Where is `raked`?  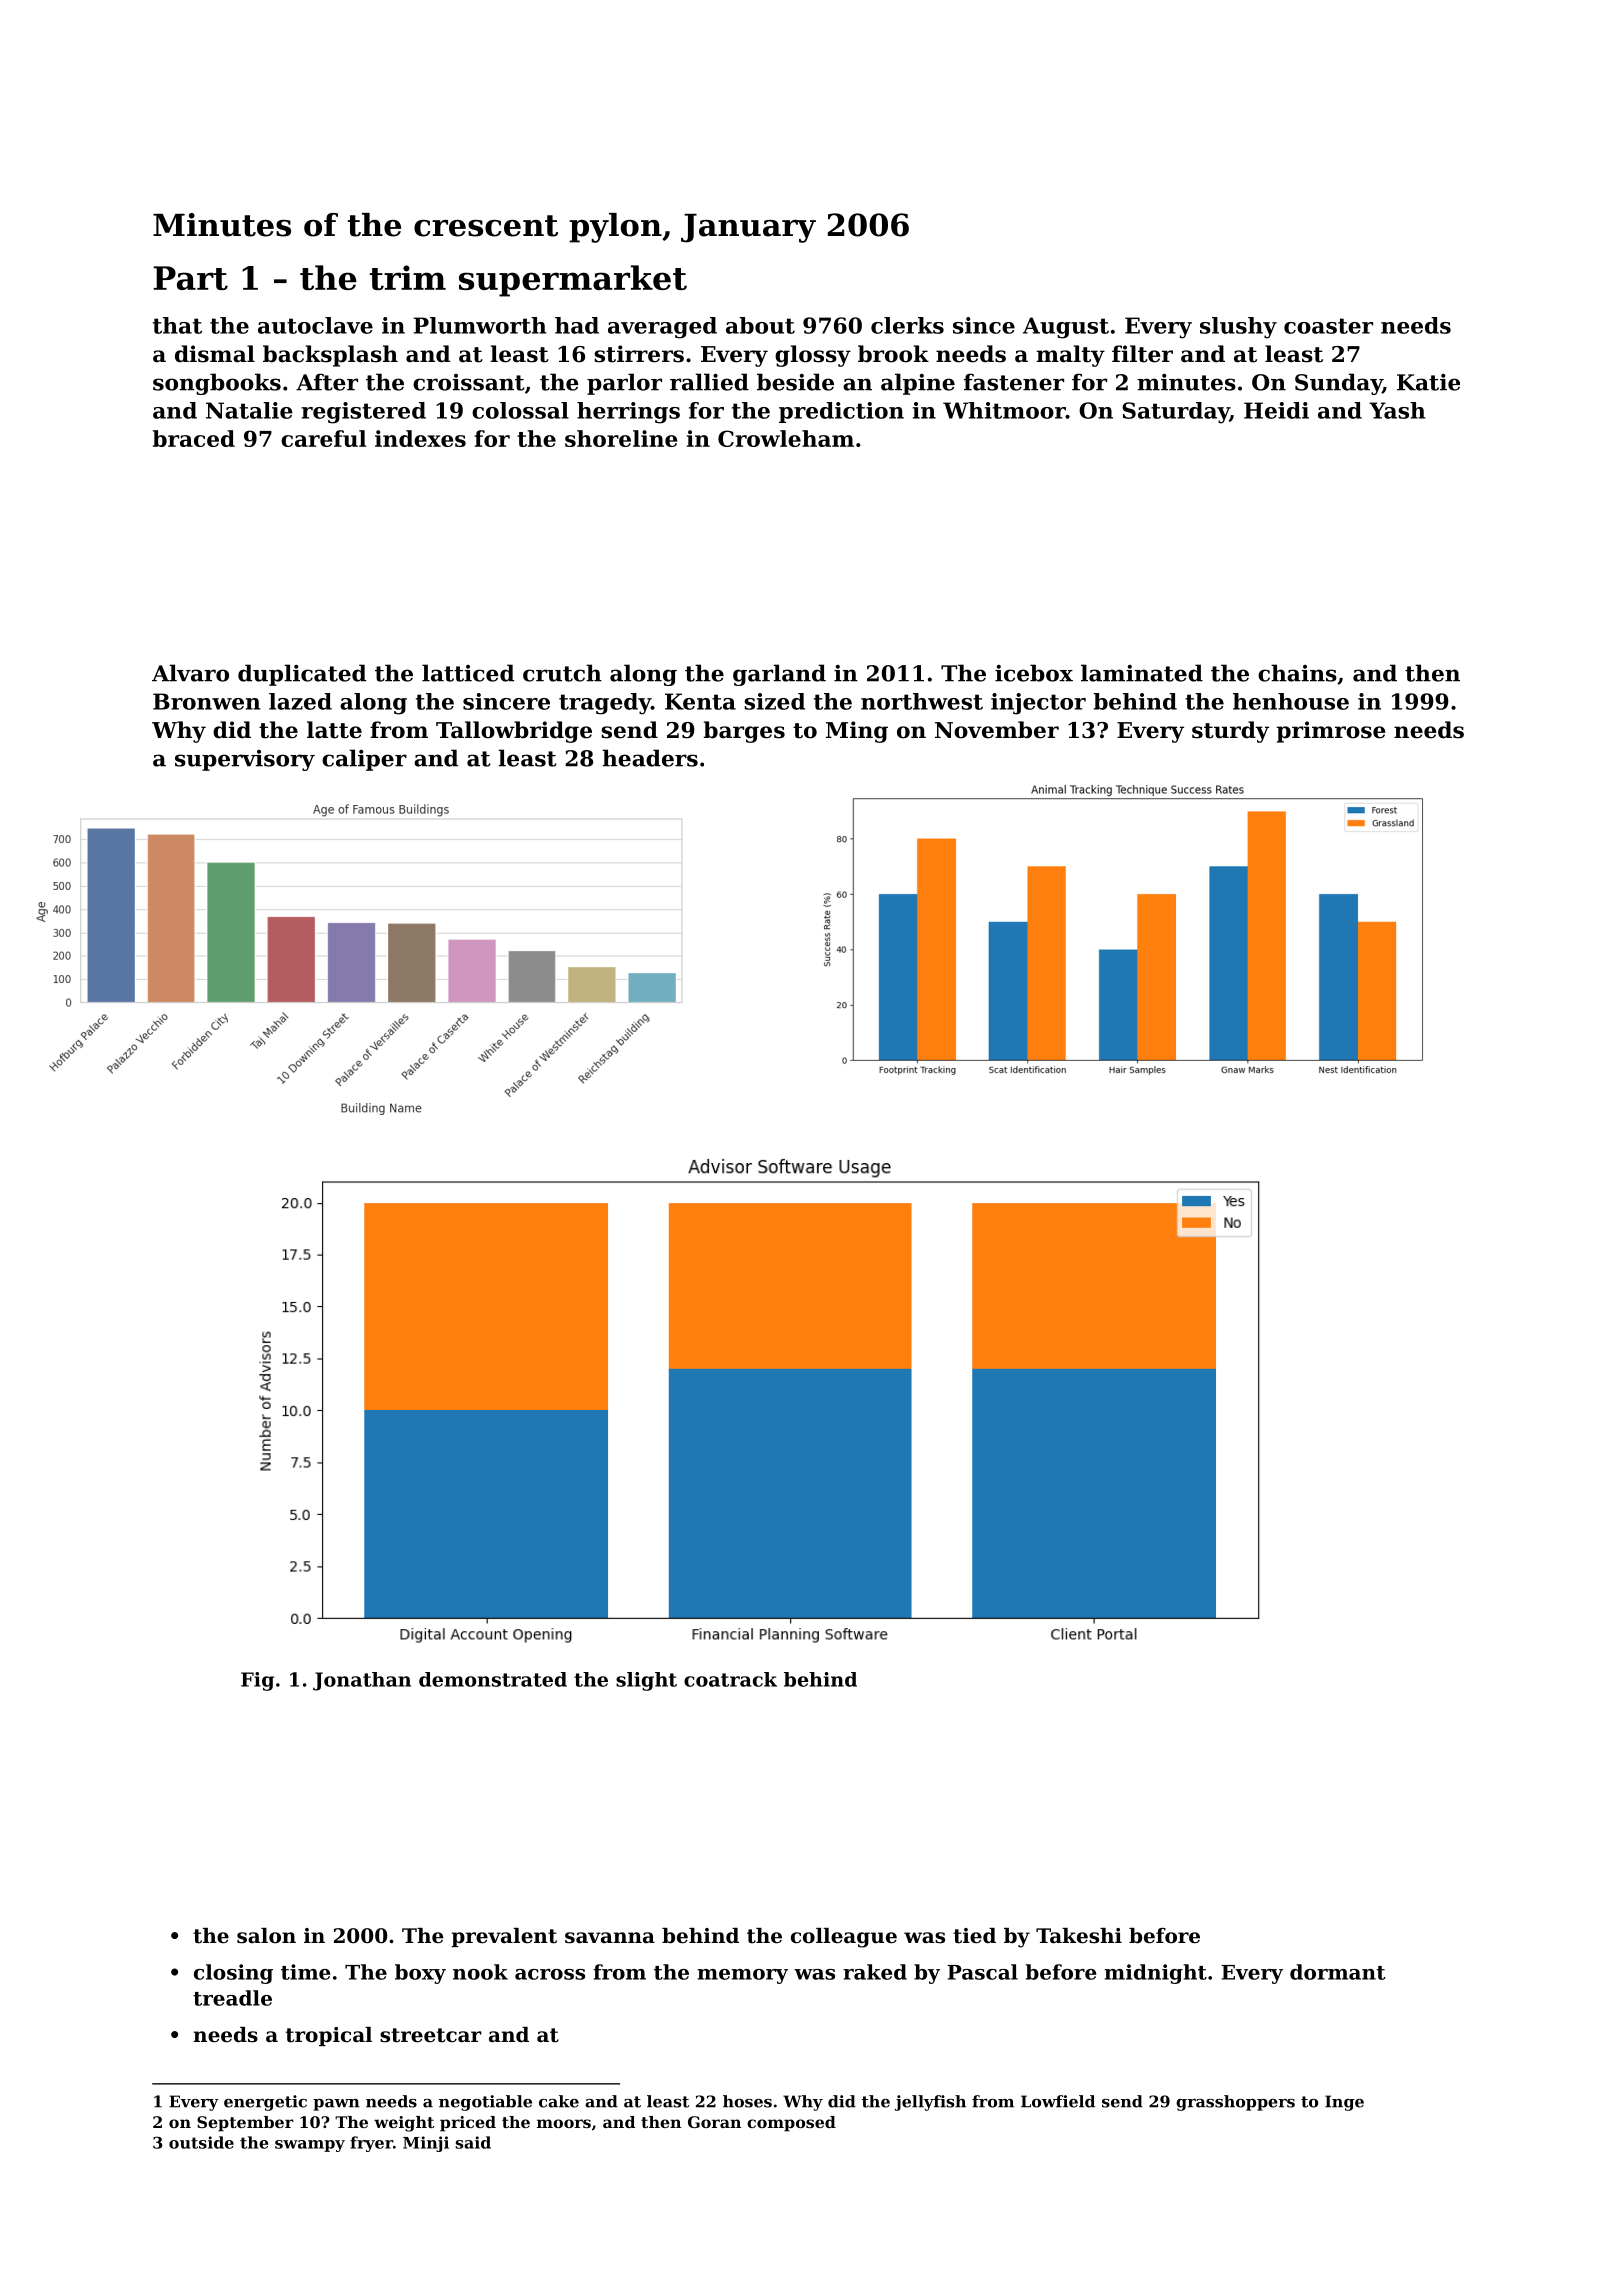
raked is located at coordinates (875, 1972).
